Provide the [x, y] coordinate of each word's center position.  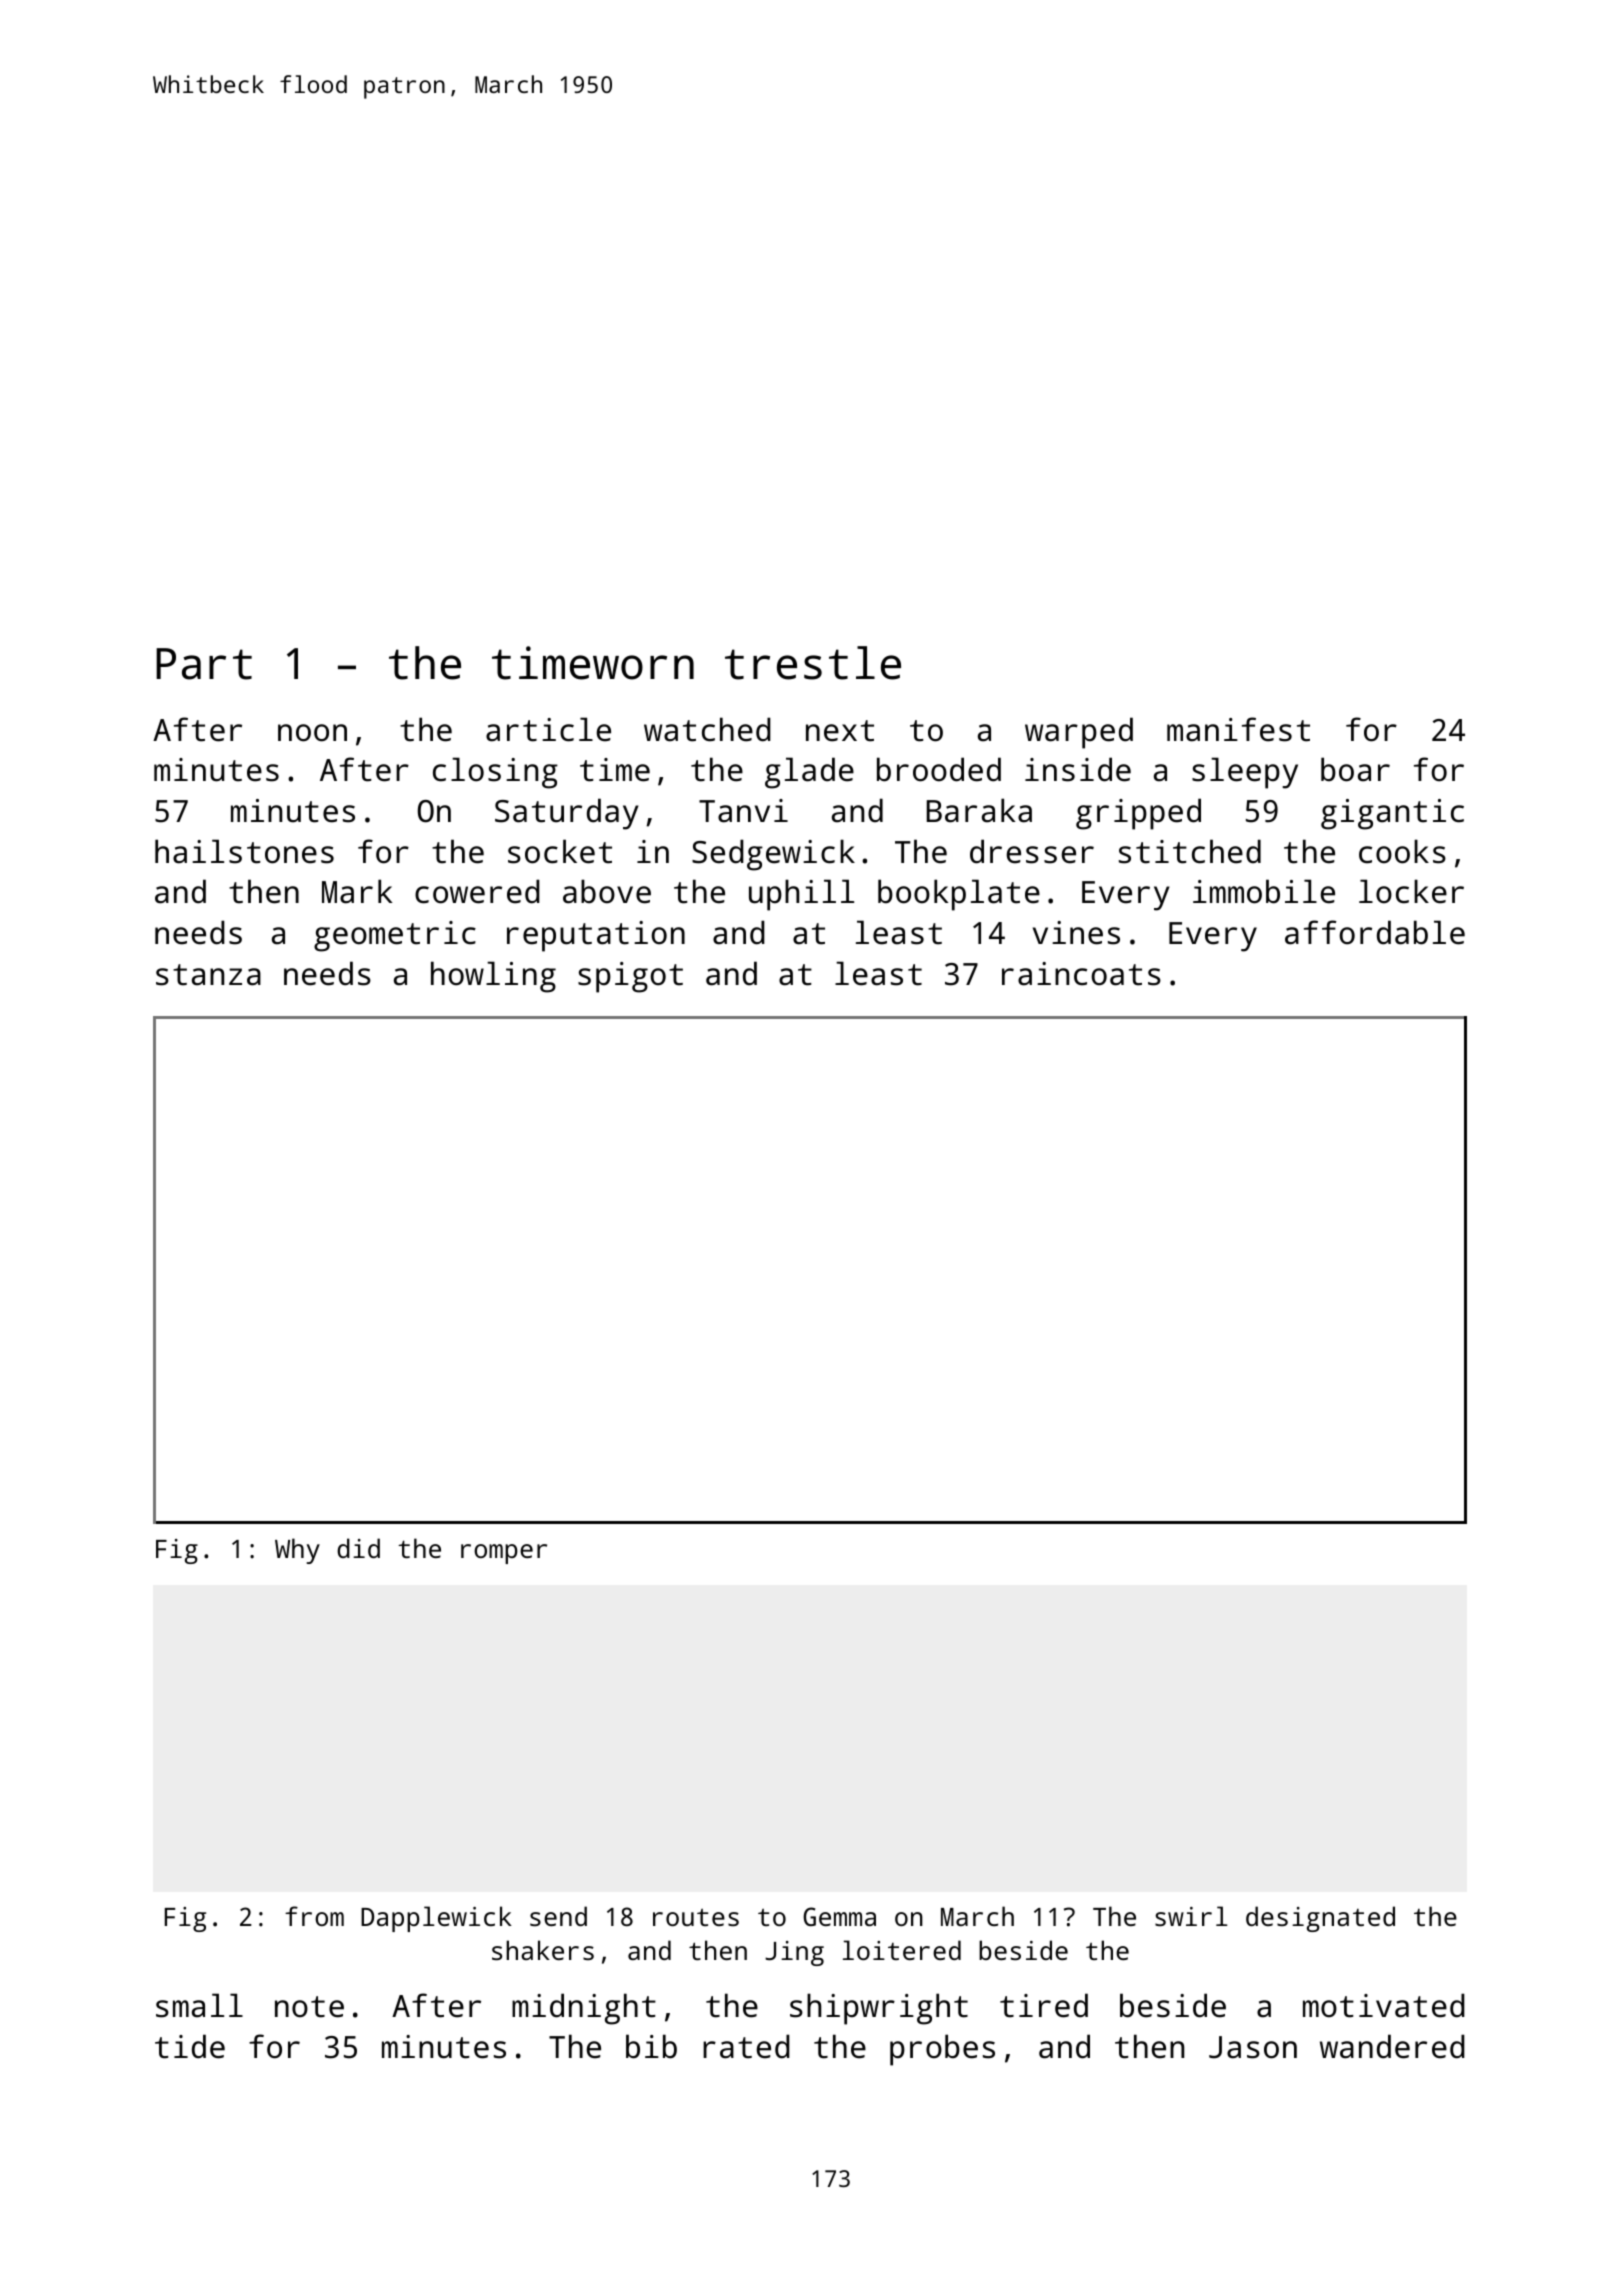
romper [504, 1554]
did [358, 1548]
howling [493, 977]
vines [1076, 933]
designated [1320, 1919]
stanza [208, 975]
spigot [630, 977]
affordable [1375, 932]
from [314, 1916]
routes [696, 1917]
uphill [801, 895]
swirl [1191, 1916]
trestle [813, 663]
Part [204, 664]
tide [190, 2046]
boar [1355, 769]
